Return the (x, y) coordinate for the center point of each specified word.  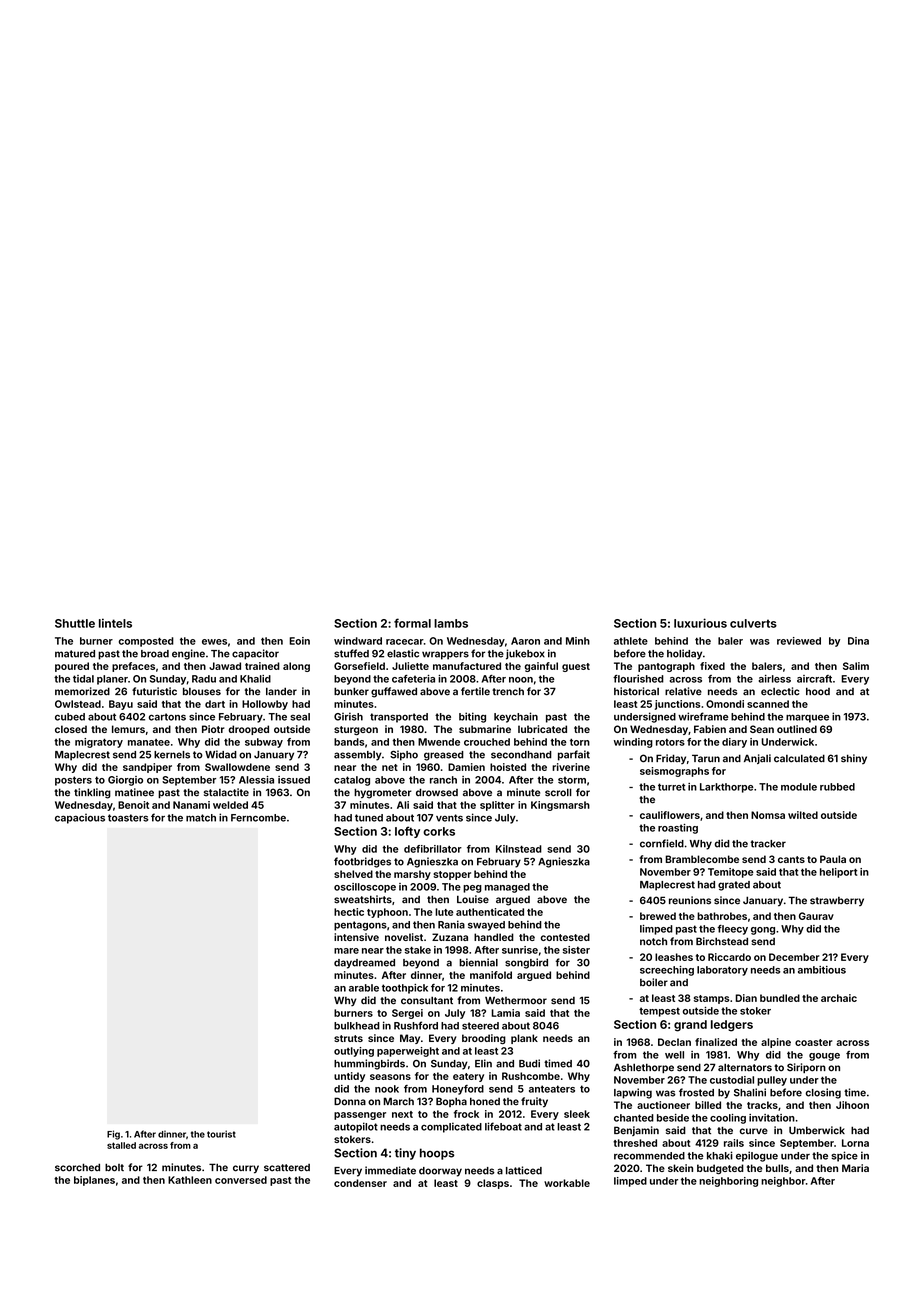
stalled (121, 1145)
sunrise (520, 950)
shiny (854, 759)
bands (349, 742)
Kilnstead (519, 849)
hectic (349, 912)
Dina (858, 641)
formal (412, 623)
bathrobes (722, 916)
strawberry (837, 901)
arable (364, 988)
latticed (524, 1170)
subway (264, 743)
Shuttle (75, 623)
